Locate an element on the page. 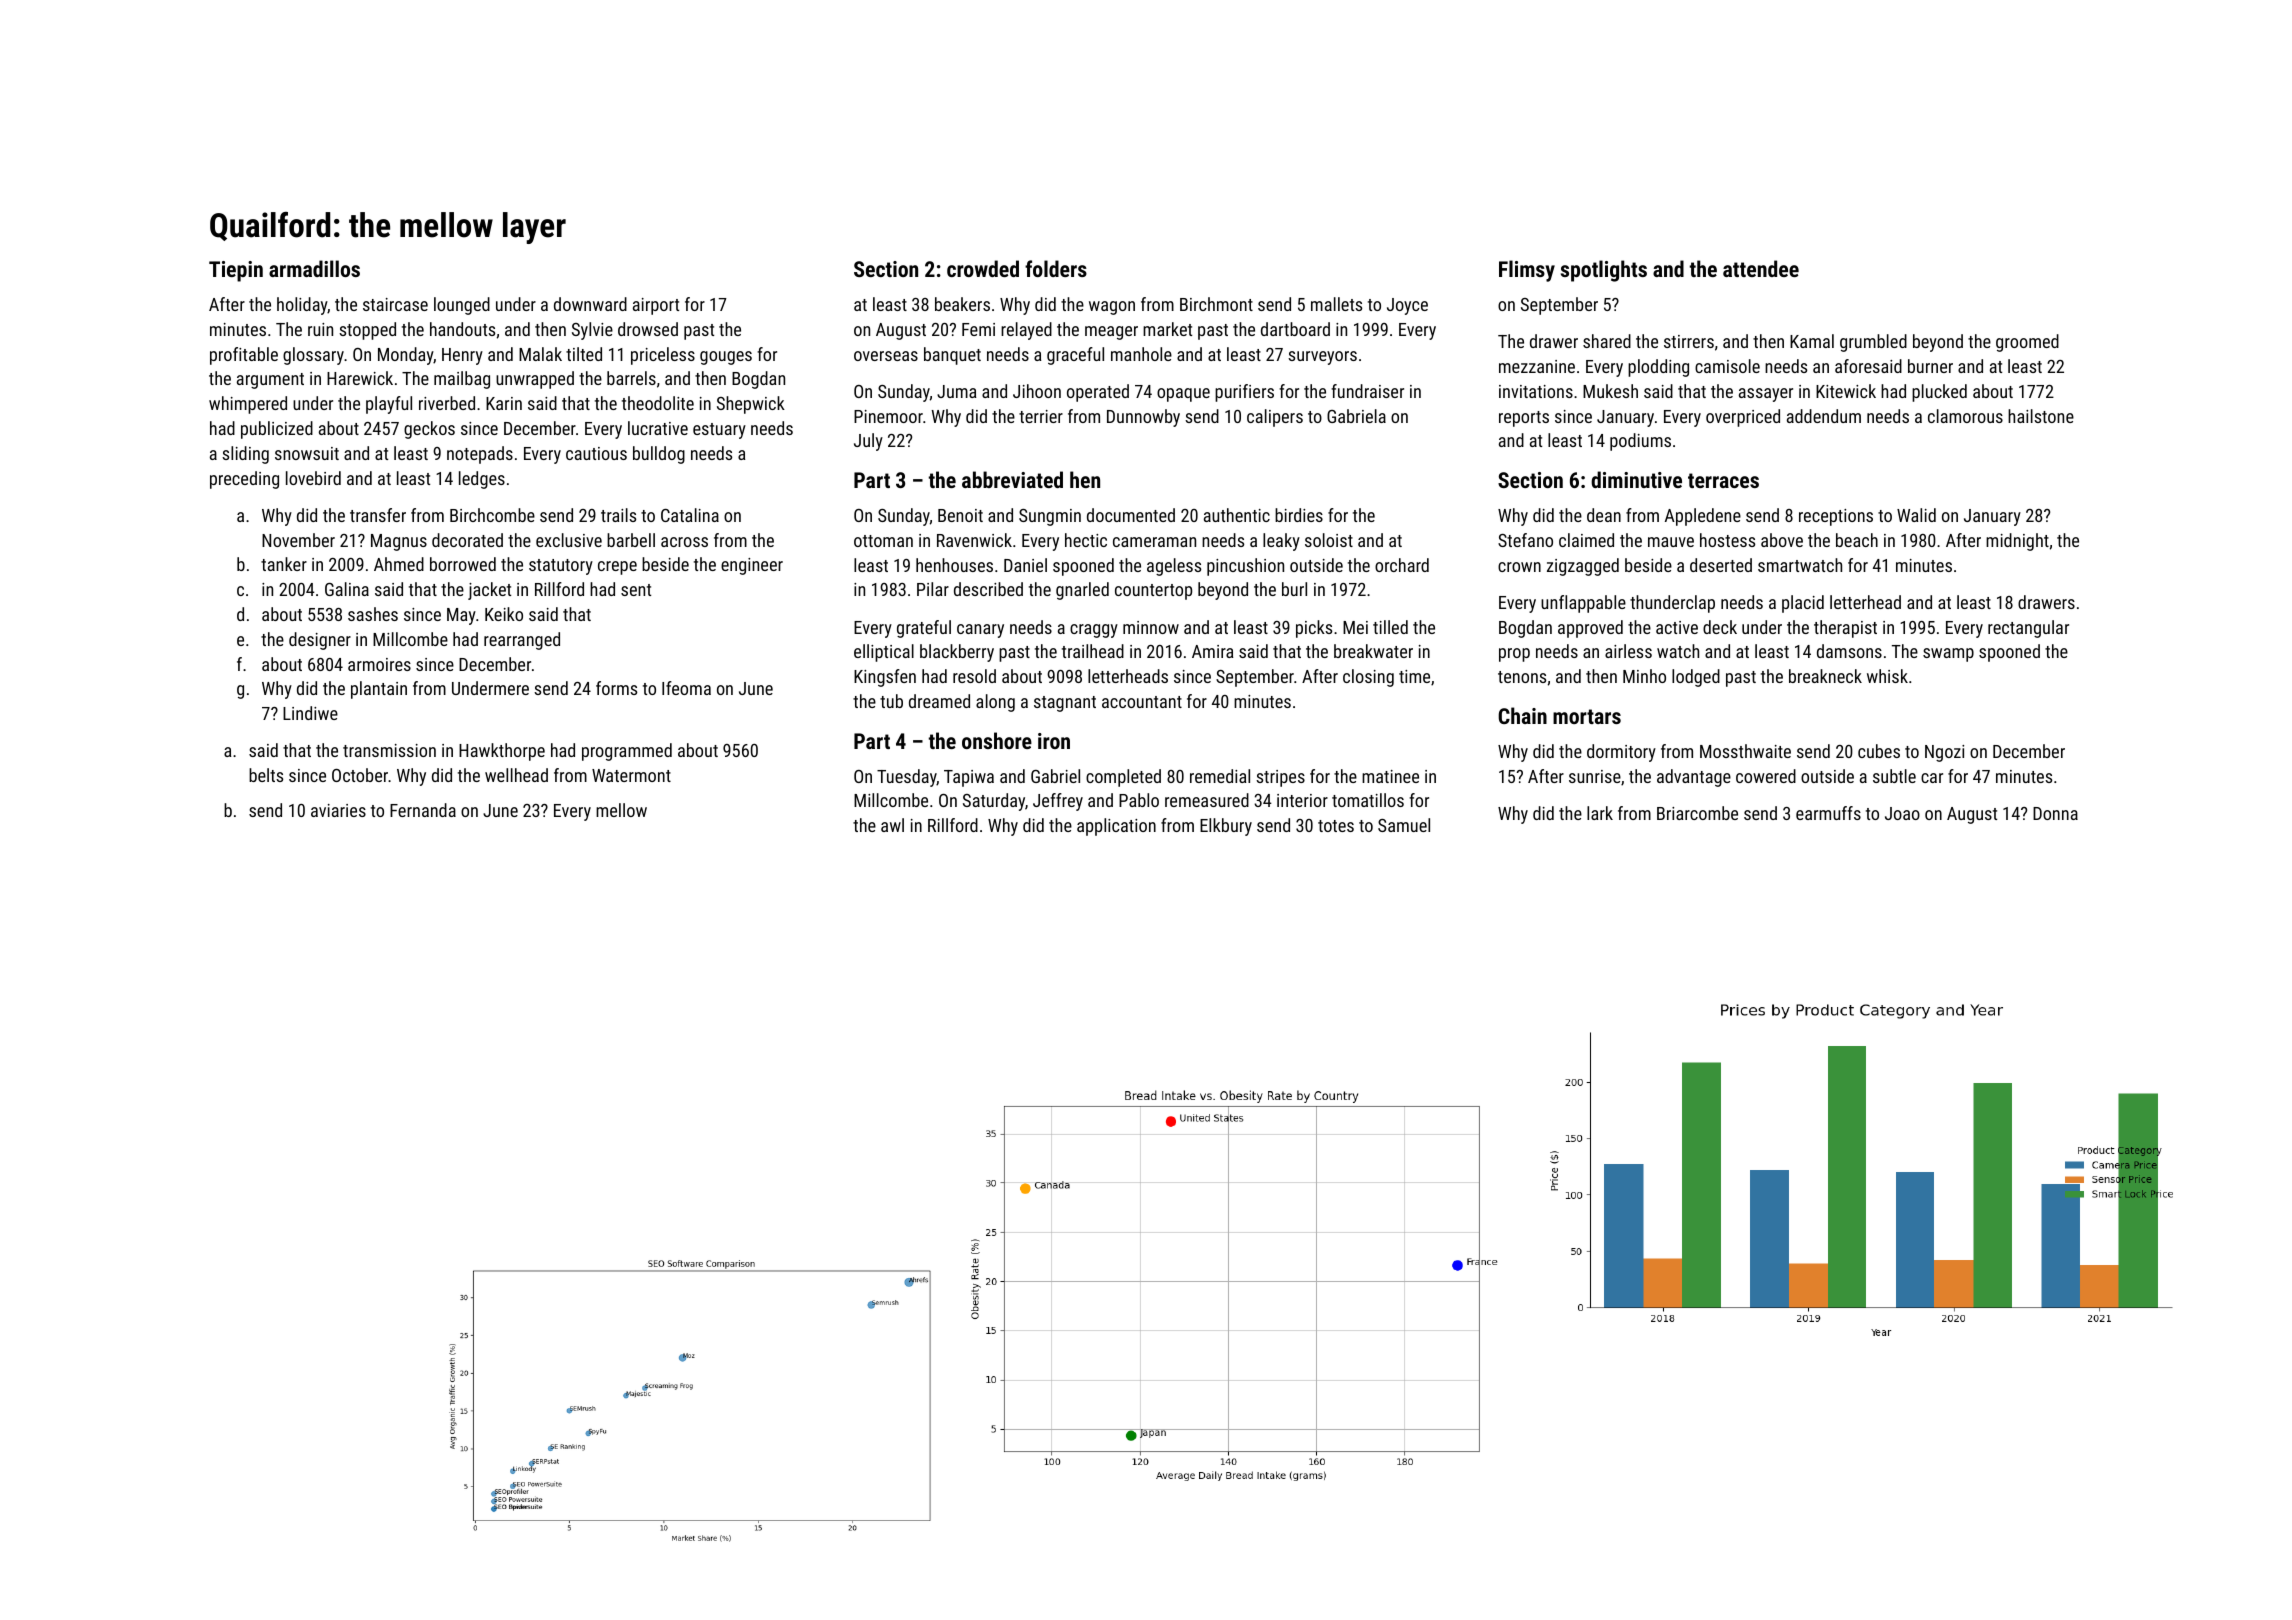 The width and height of the page is (2292, 1620). attendee is located at coordinates (1761, 268).
